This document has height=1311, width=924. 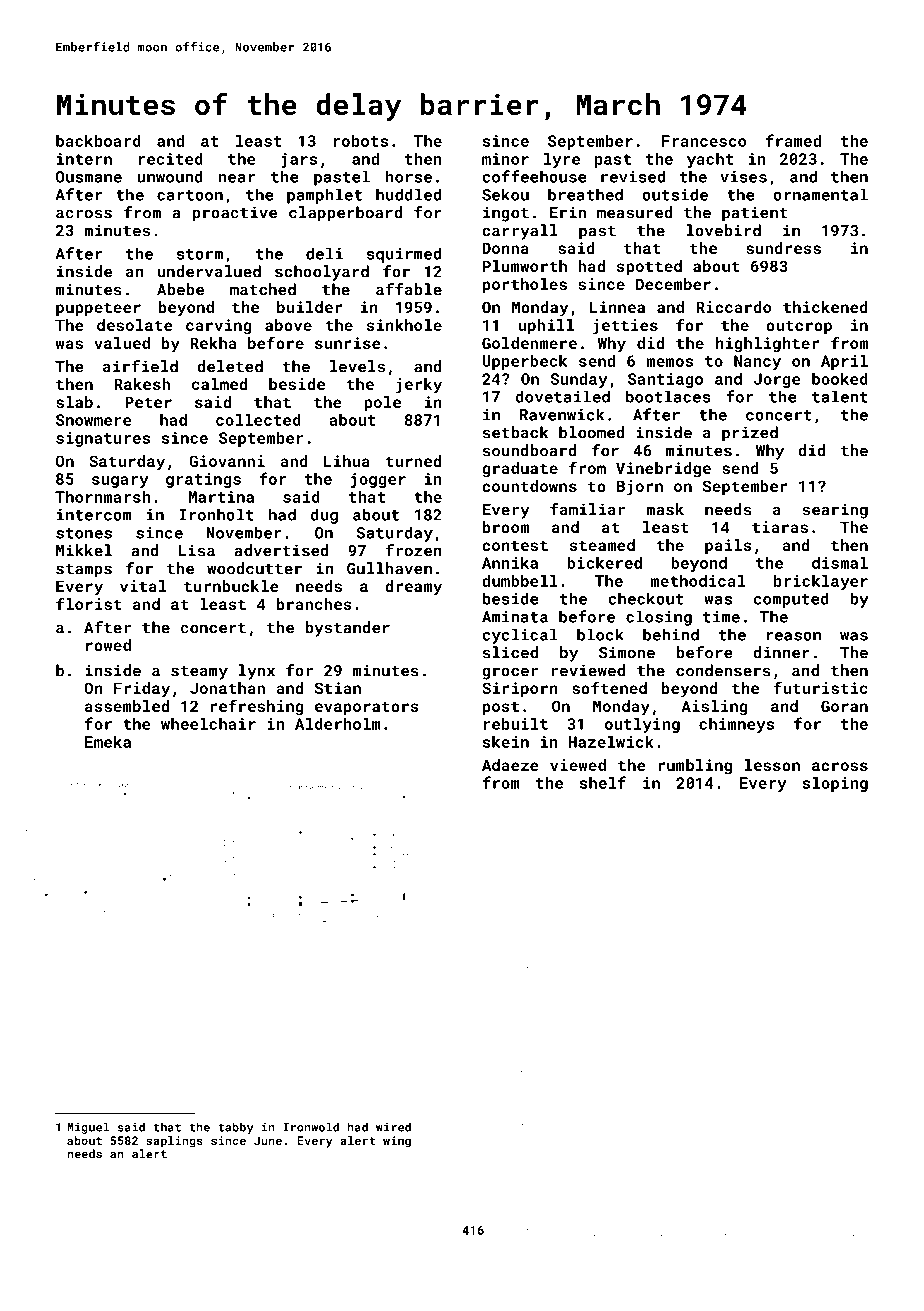 What do you see at coordinates (835, 784) in the document?
I see `sloping` at bounding box center [835, 784].
